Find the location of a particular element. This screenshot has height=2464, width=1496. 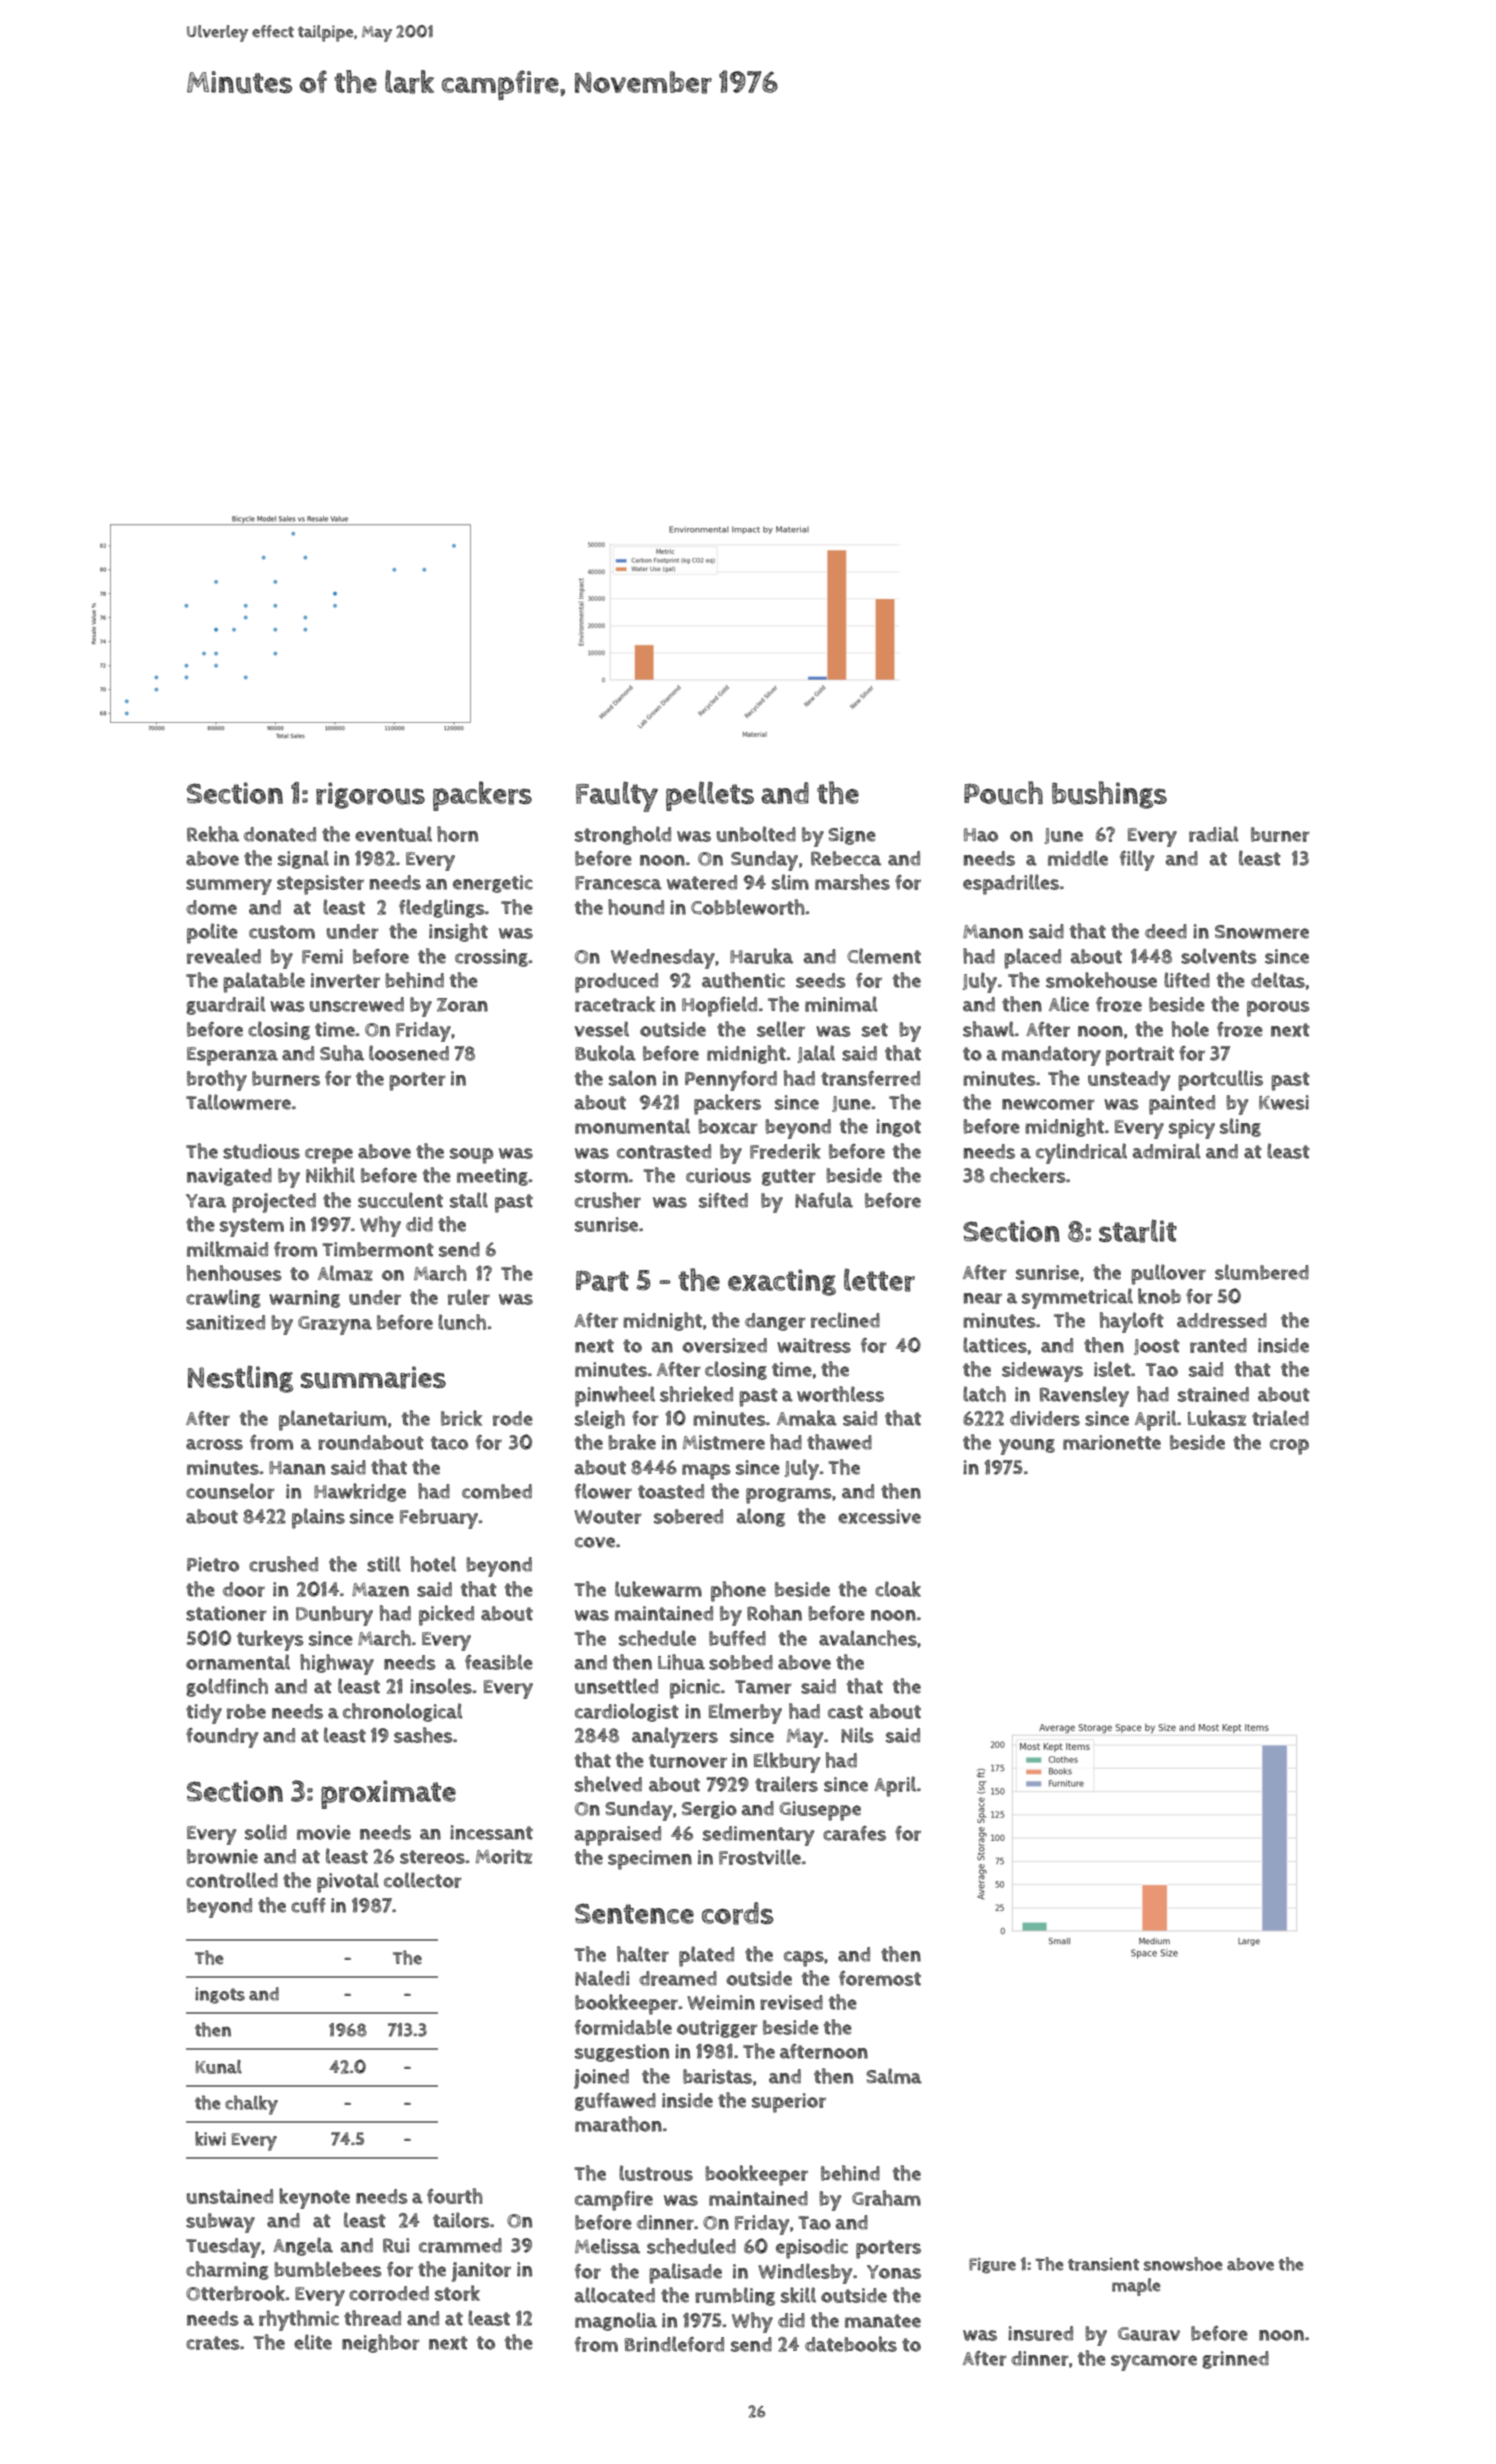

donated is located at coordinates (280, 834).
